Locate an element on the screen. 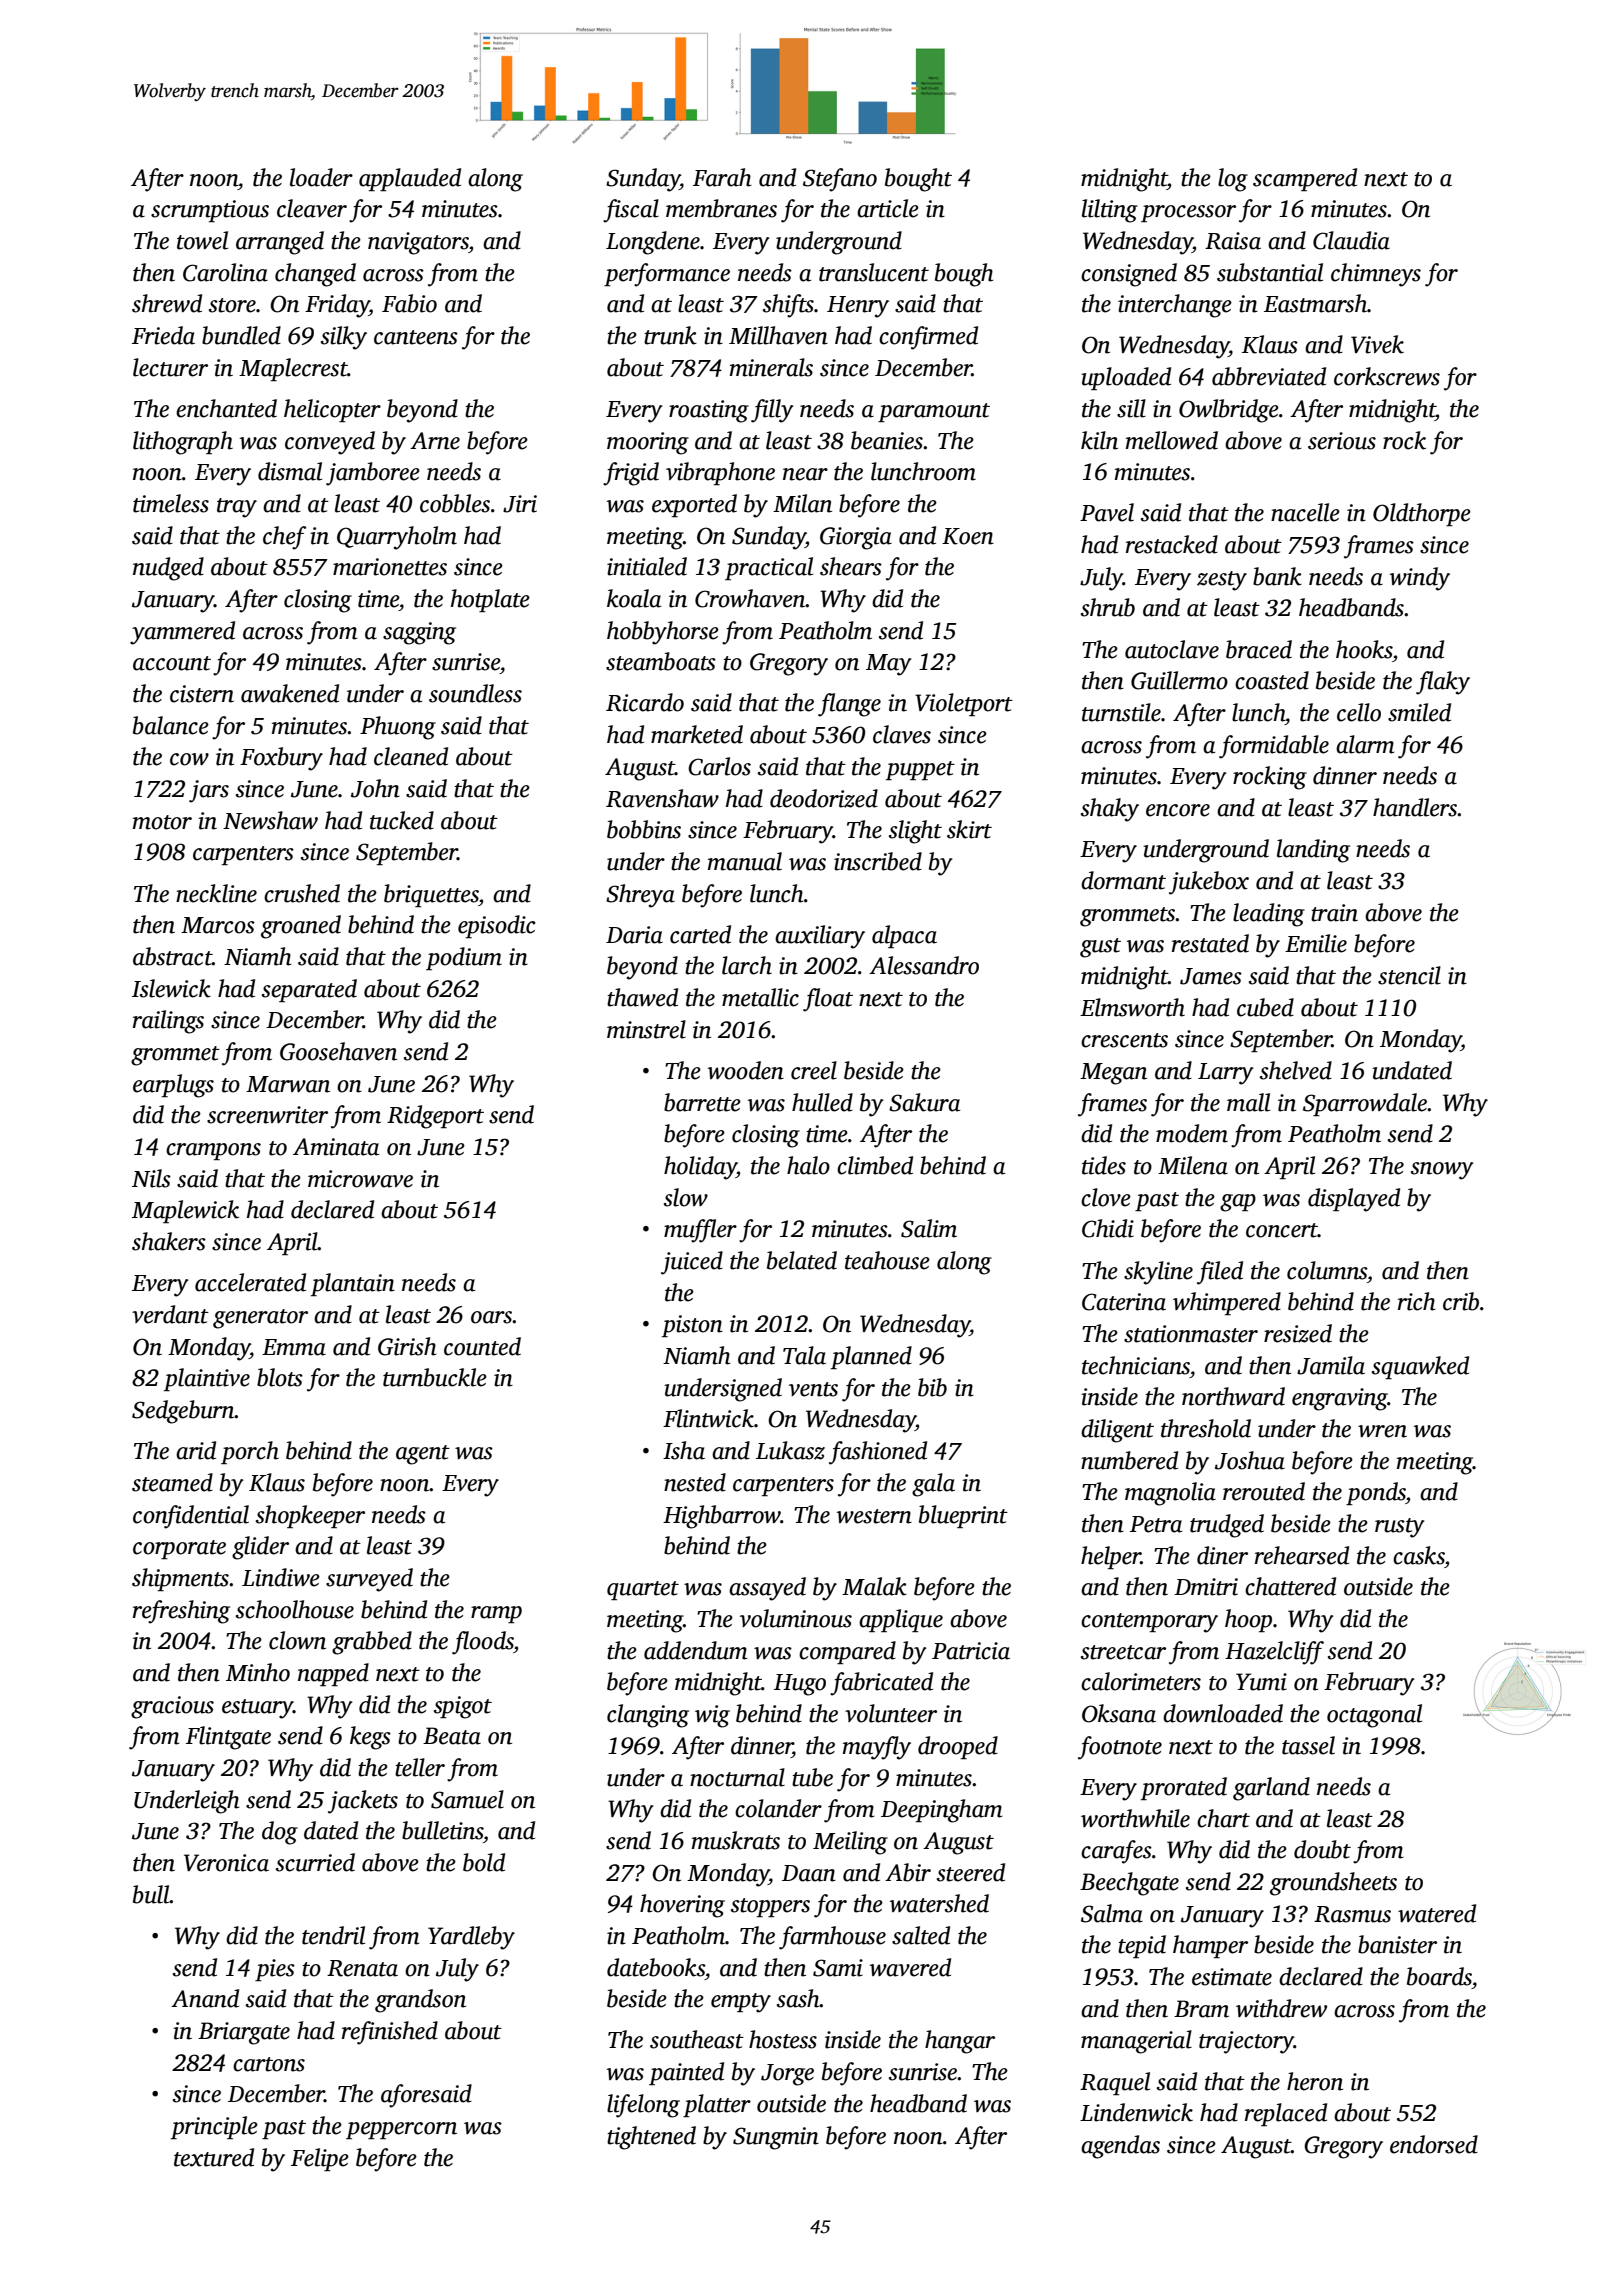 The width and height of the screenshot is (1620, 2292). Stefano is located at coordinates (840, 180).
